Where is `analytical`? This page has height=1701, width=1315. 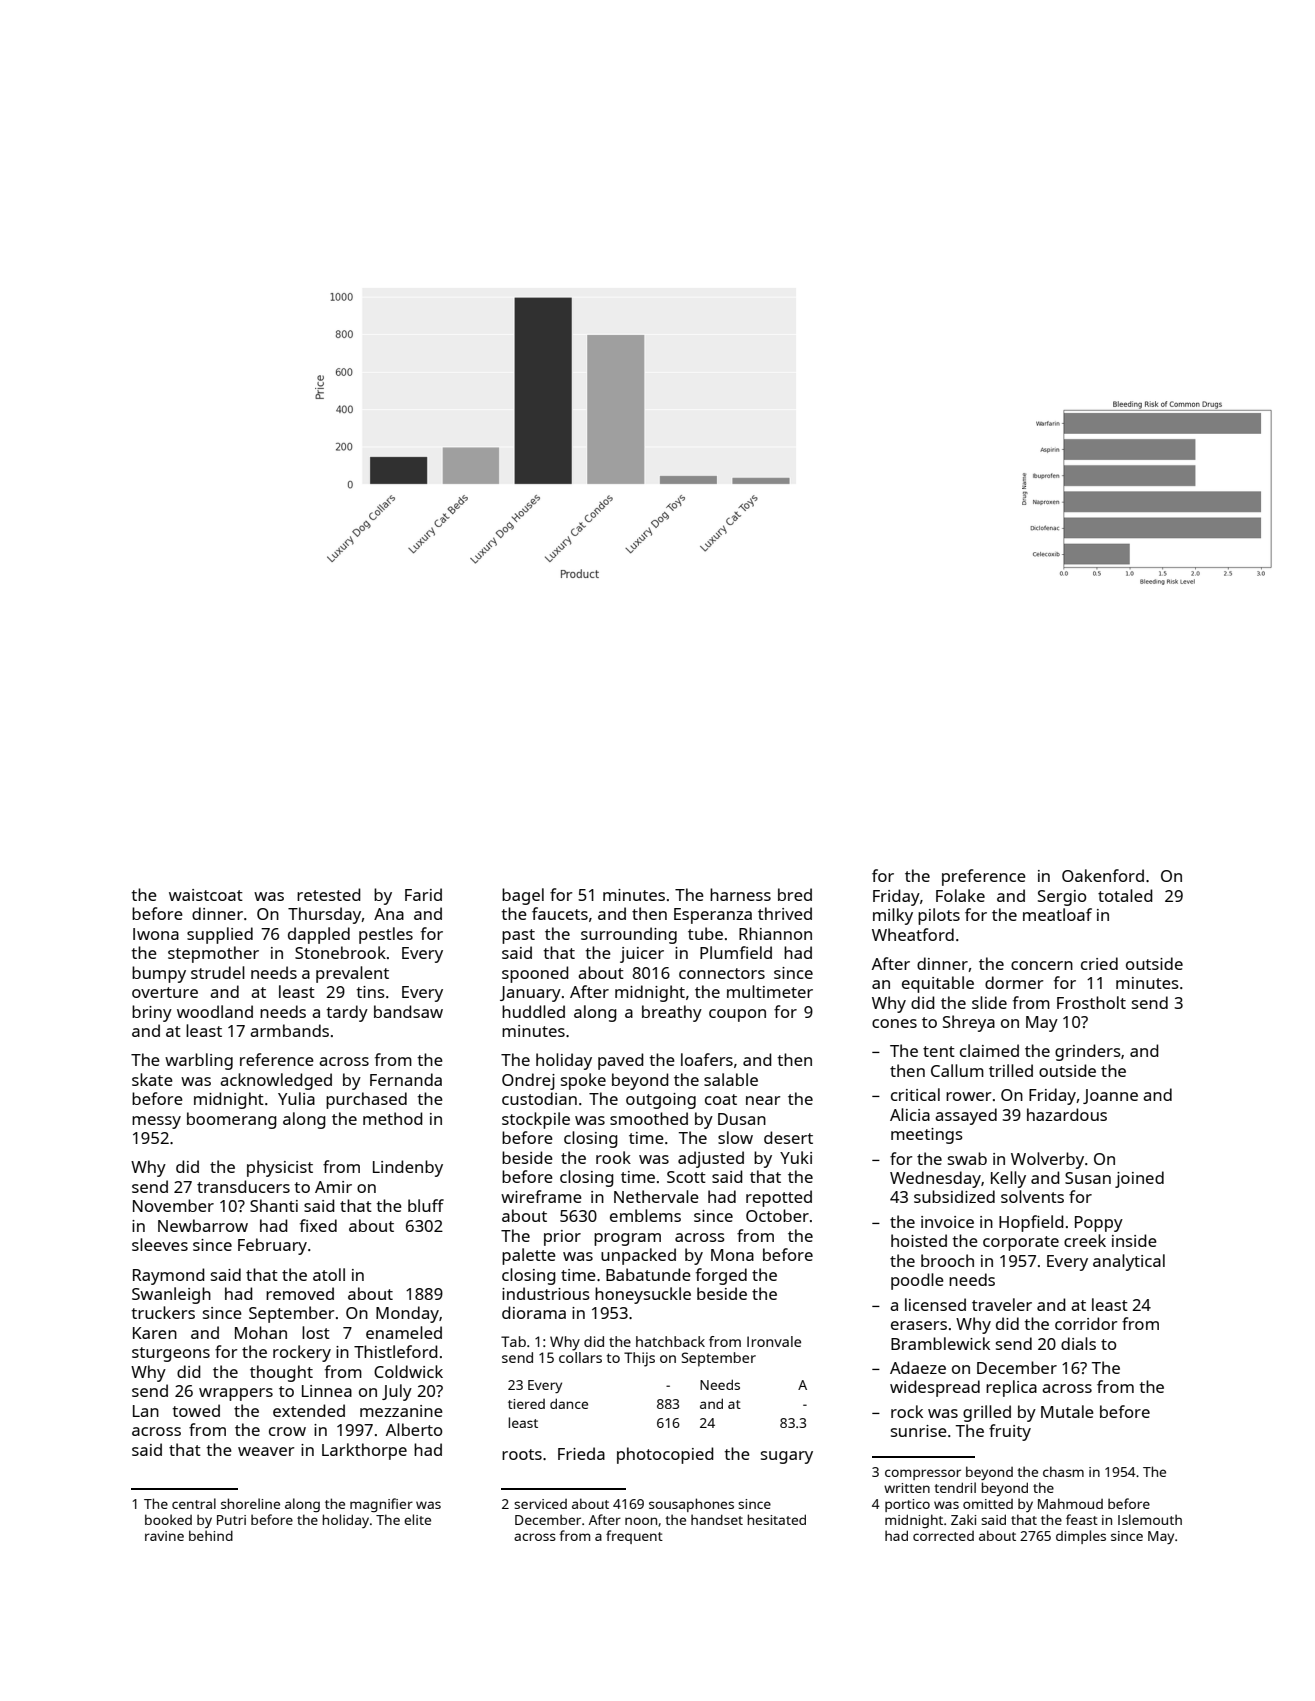 analytical is located at coordinates (1129, 1262).
